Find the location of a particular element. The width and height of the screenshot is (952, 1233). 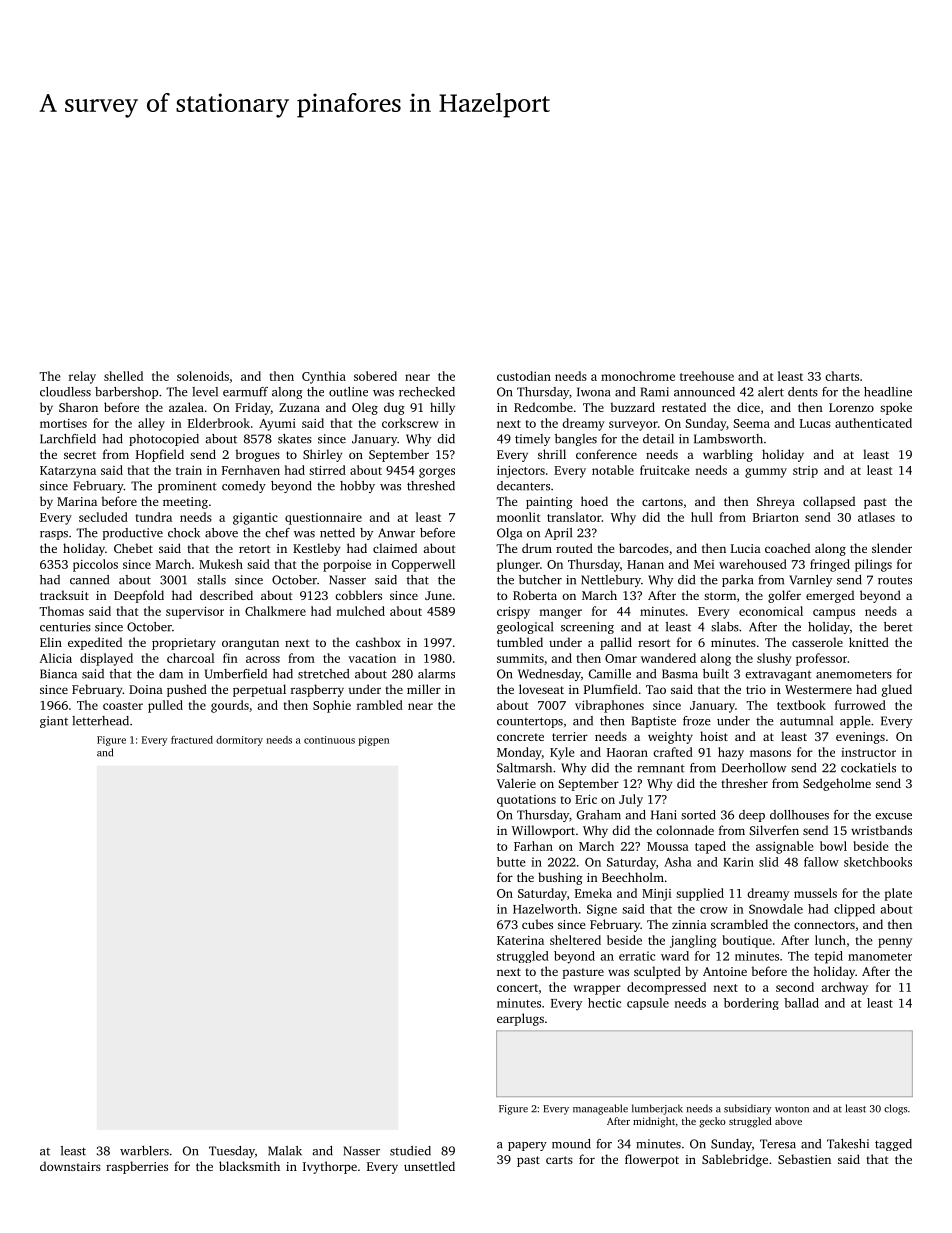

sobered is located at coordinates (375, 376).
